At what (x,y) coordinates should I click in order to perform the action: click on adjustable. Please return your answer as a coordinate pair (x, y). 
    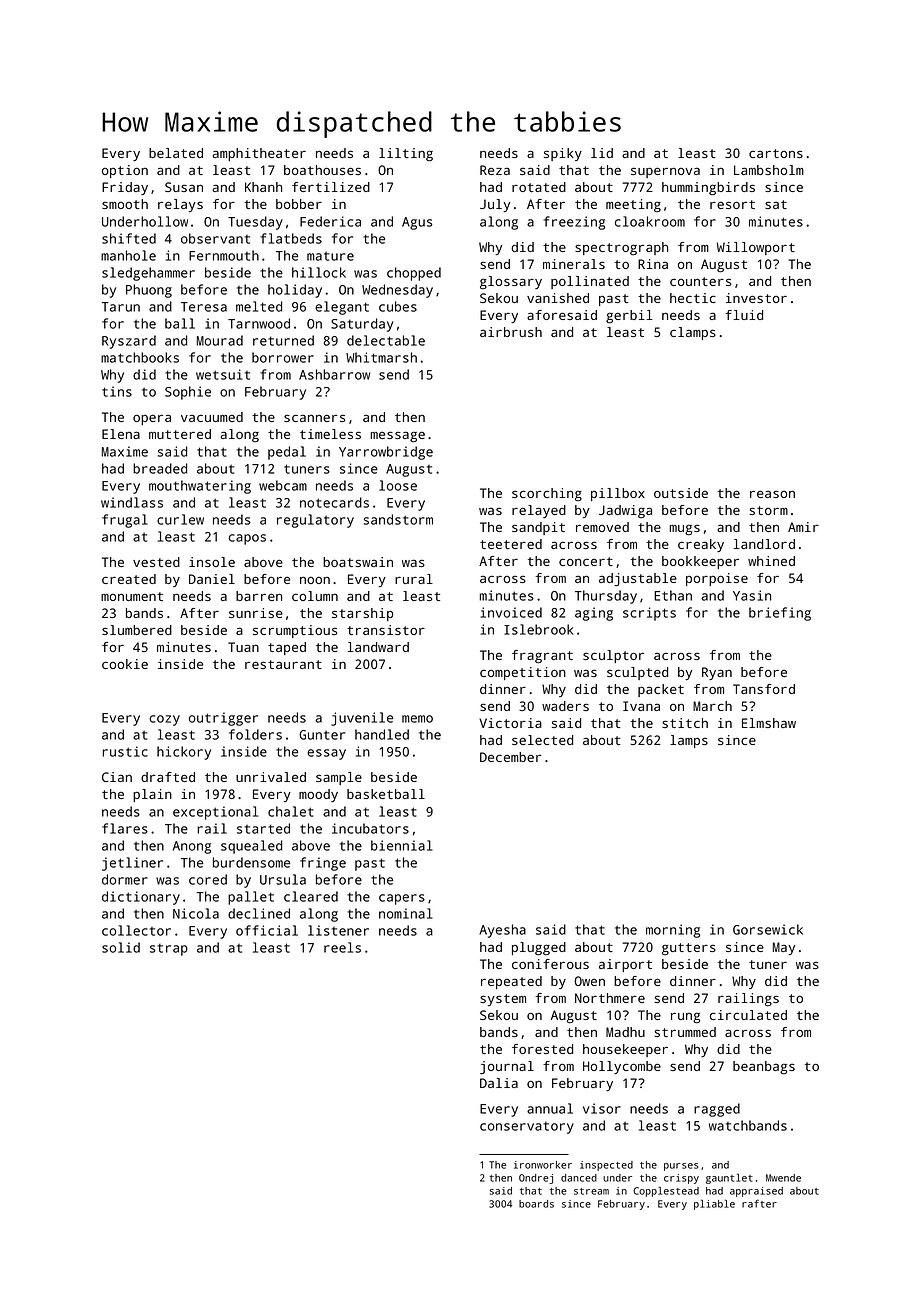
    Looking at the image, I should click on (638, 579).
